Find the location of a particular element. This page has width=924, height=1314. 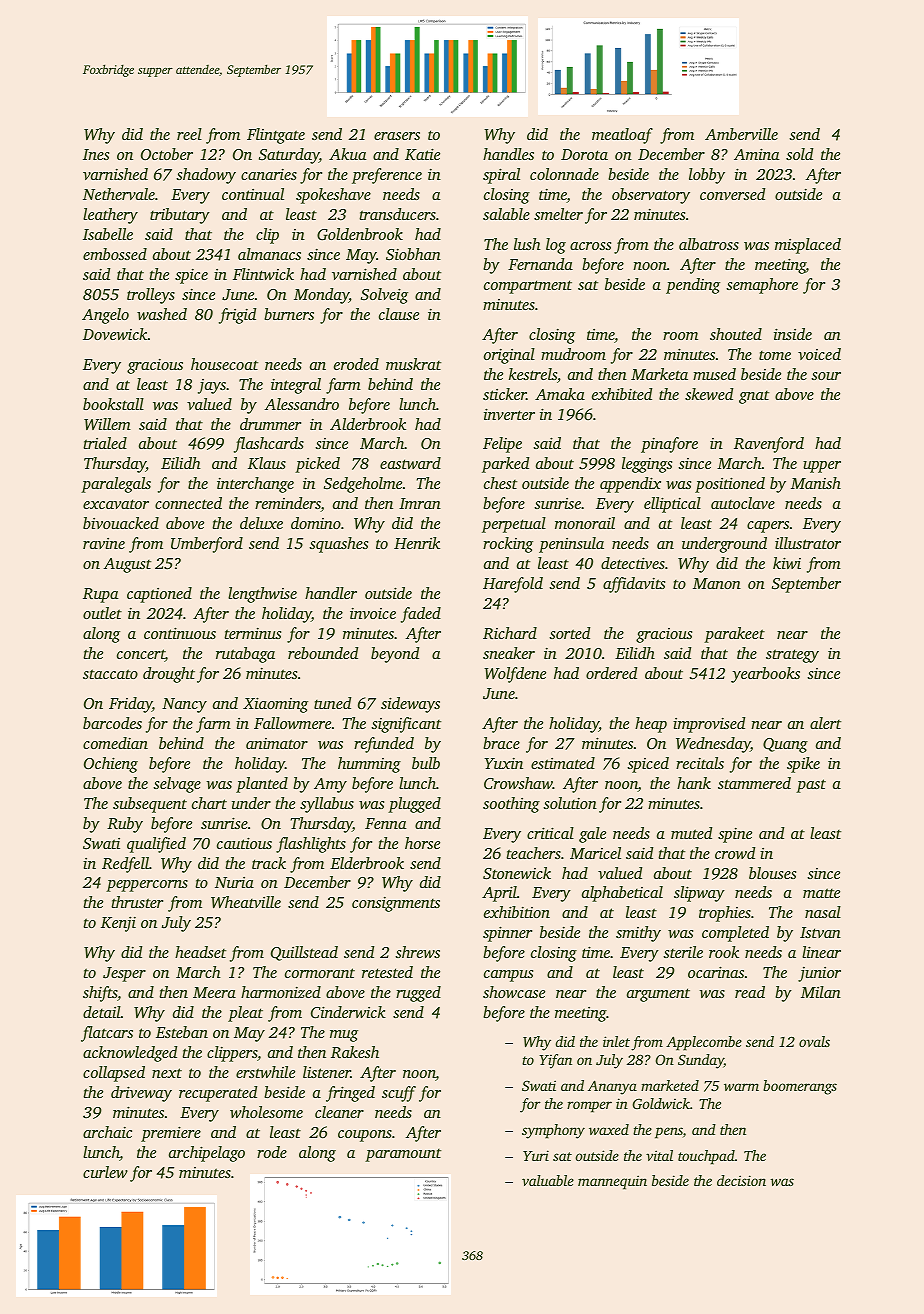

erasers is located at coordinates (397, 136).
